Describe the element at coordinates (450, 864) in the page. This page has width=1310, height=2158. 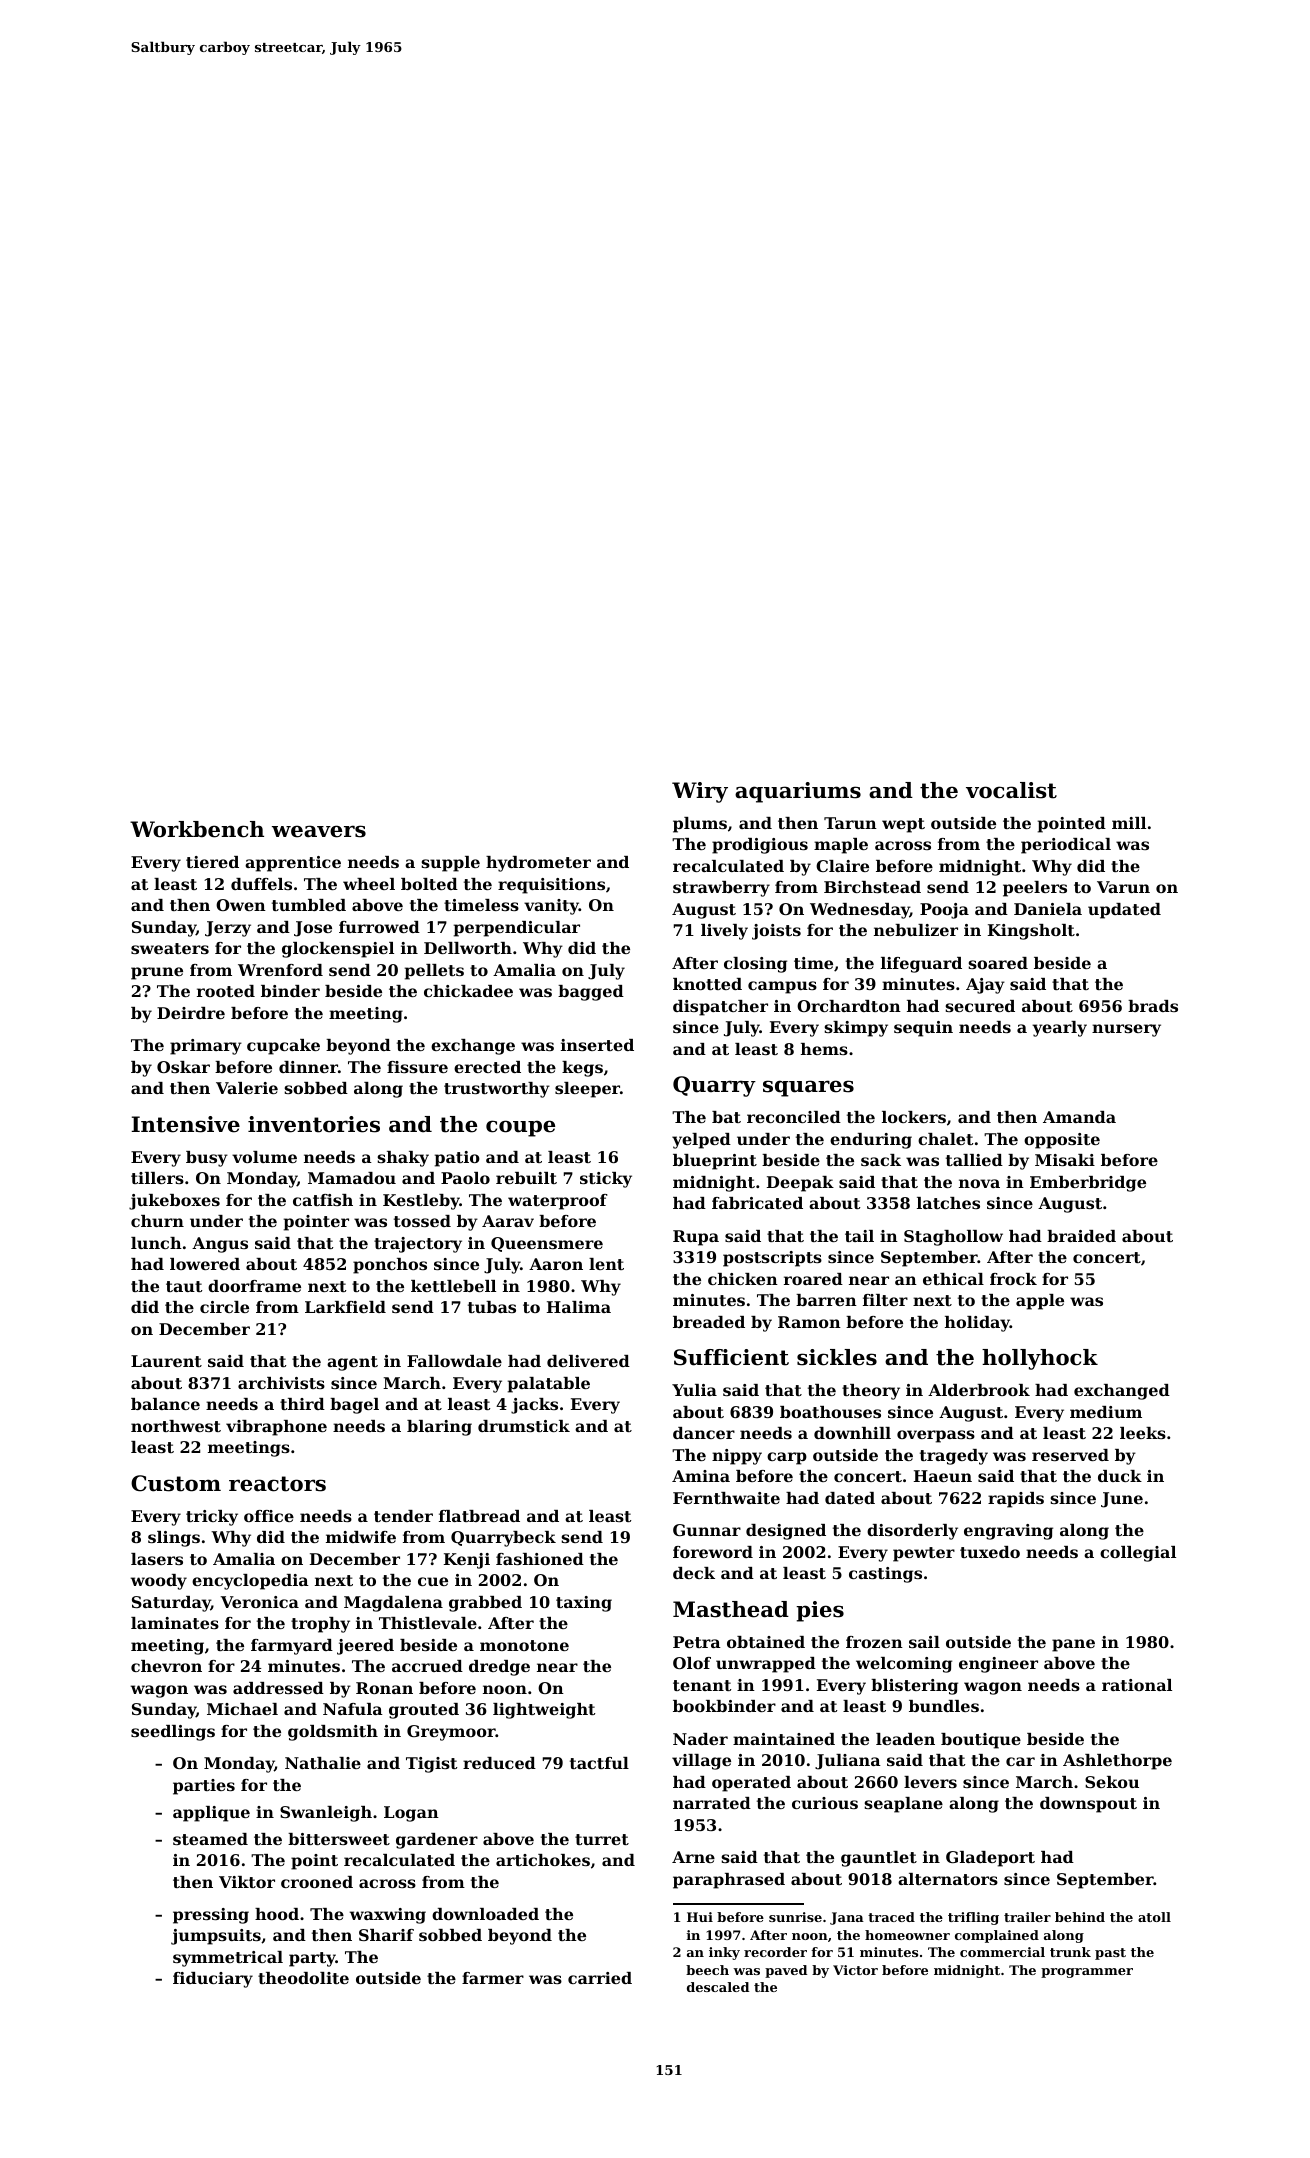
I see `supple` at that location.
